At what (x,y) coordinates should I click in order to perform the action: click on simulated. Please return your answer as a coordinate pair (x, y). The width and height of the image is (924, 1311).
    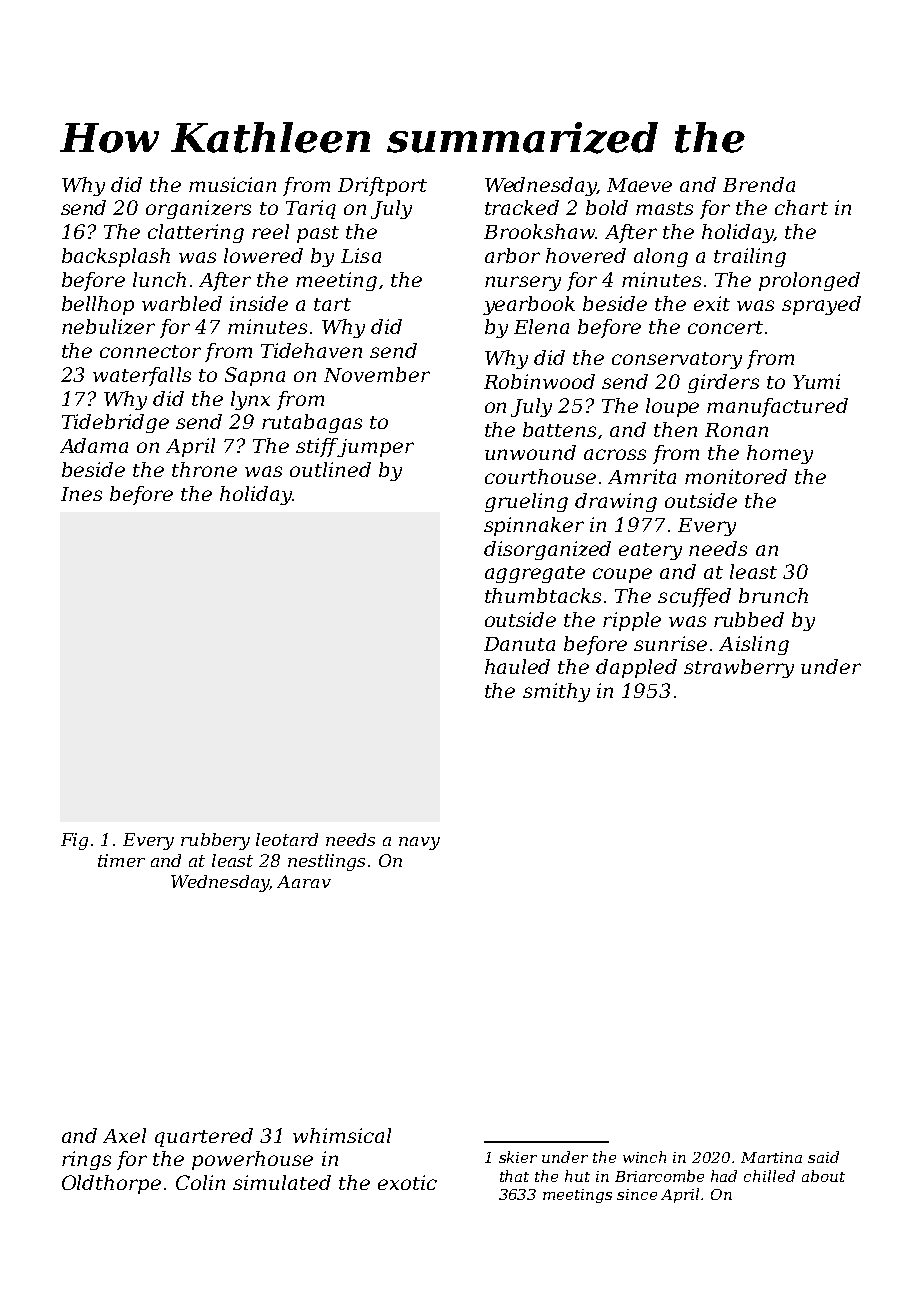
    Looking at the image, I should click on (282, 1182).
